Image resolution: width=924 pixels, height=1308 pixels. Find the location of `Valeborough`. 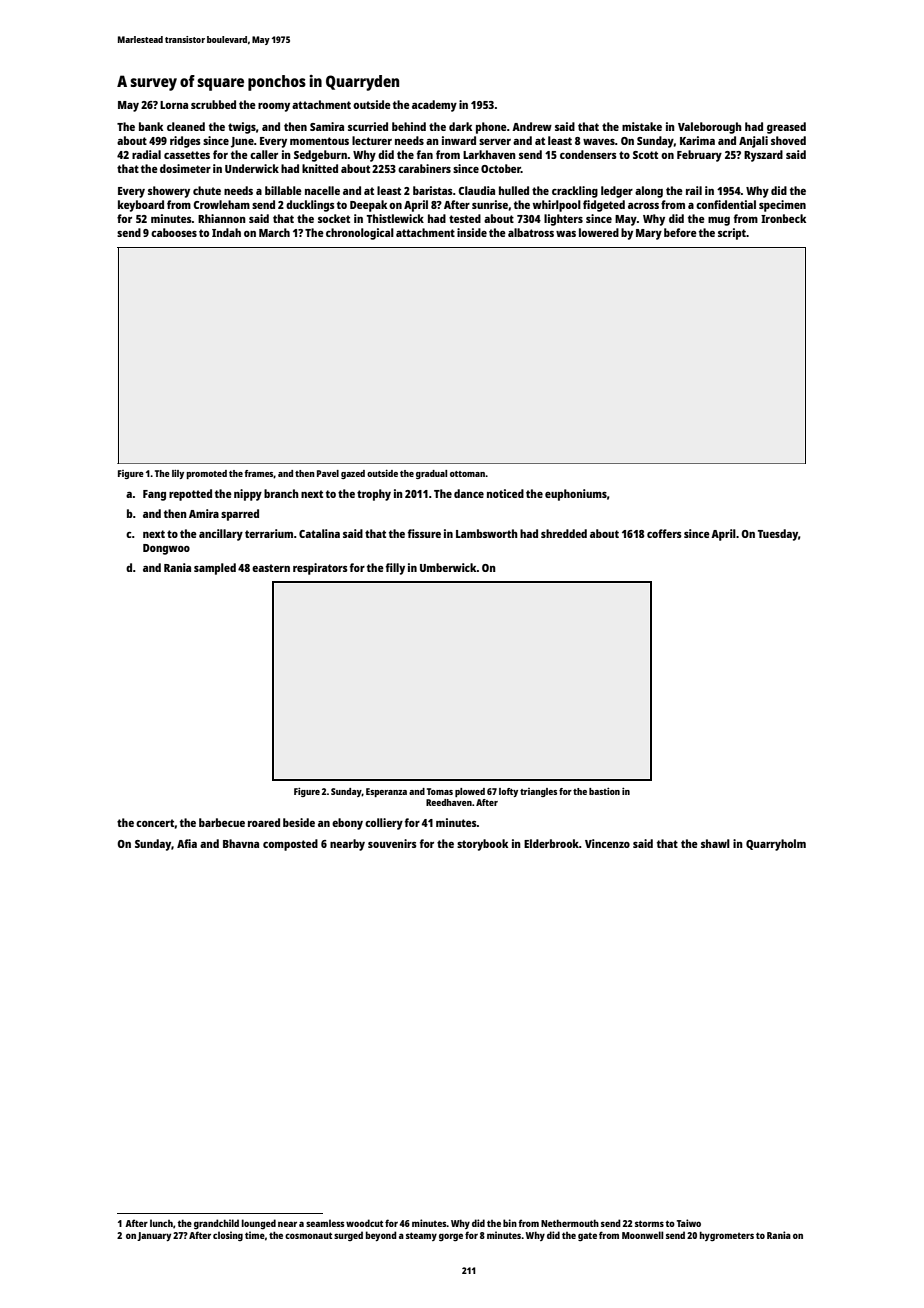

Valeborough is located at coordinates (710, 128).
